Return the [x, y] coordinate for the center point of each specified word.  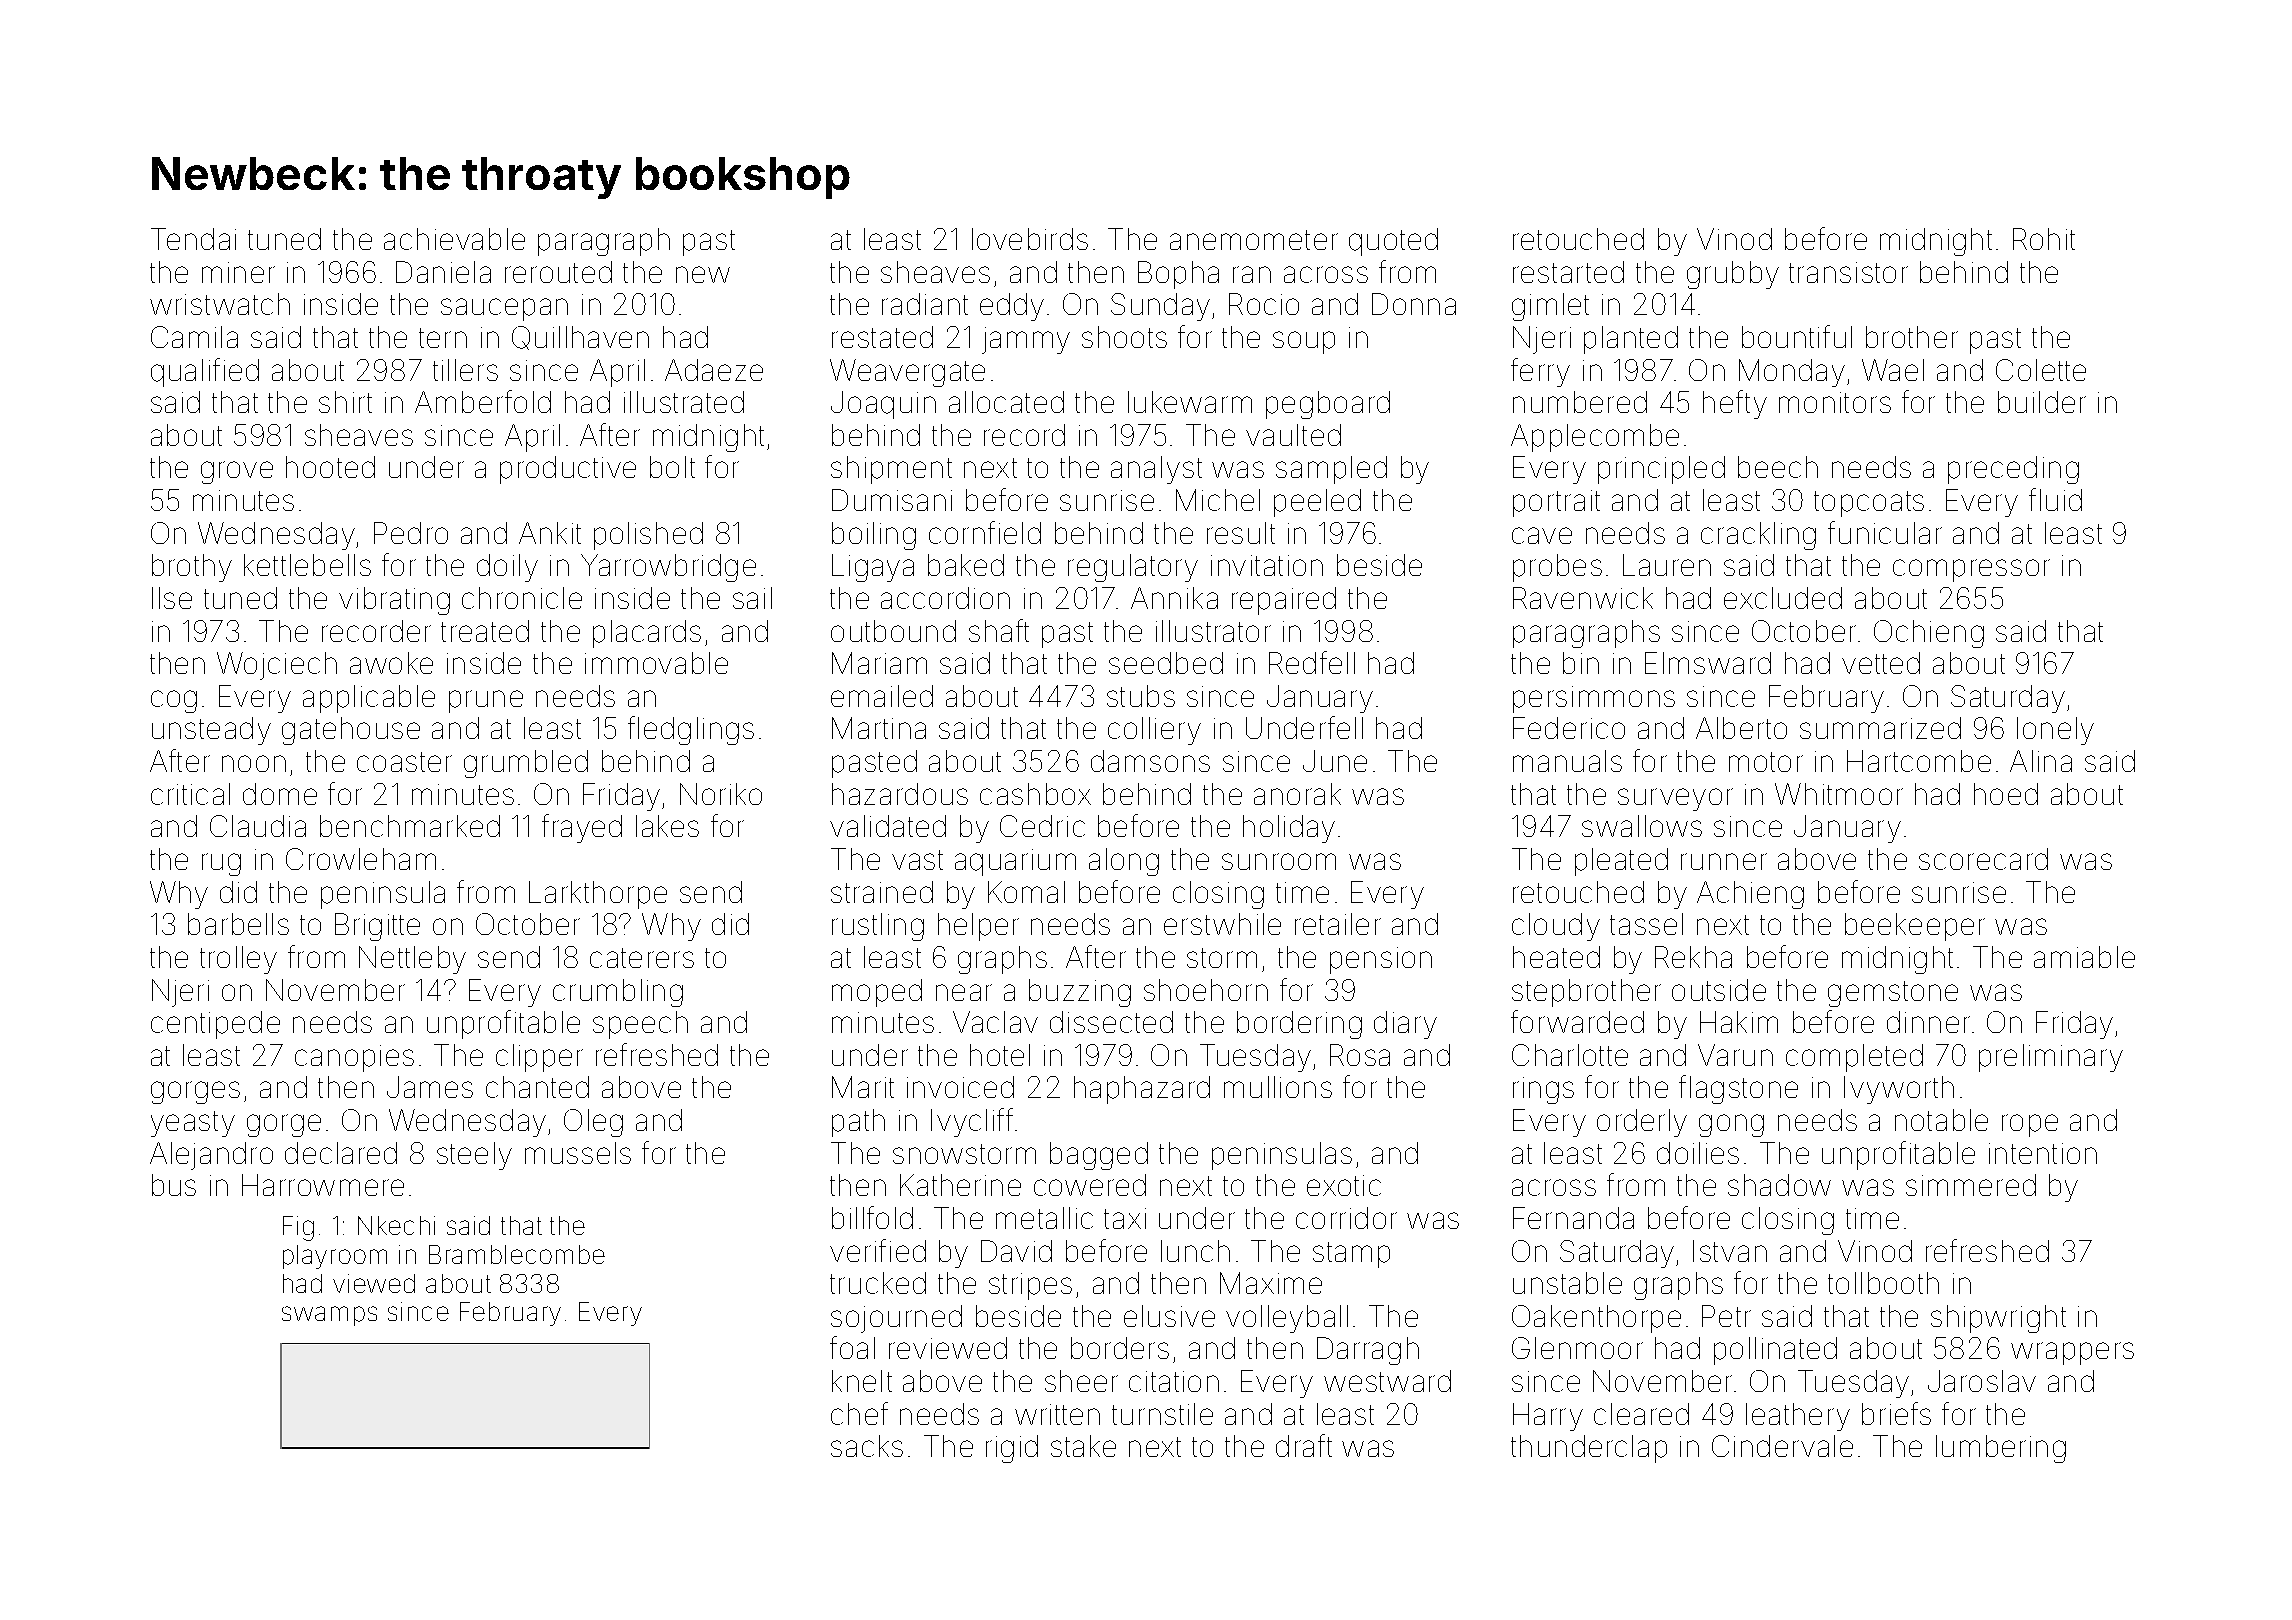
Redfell [1312, 662]
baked [966, 565]
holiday [1289, 829]
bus [174, 1185]
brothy [192, 568]
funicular [1885, 532]
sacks [867, 1446]
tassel [1646, 924]
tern [443, 338]
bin [1581, 663]
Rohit [2044, 239]
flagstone [1738, 1089]
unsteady [211, 731]
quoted [1393, 242]
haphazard [1142, 1090]
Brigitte [377, 927]
